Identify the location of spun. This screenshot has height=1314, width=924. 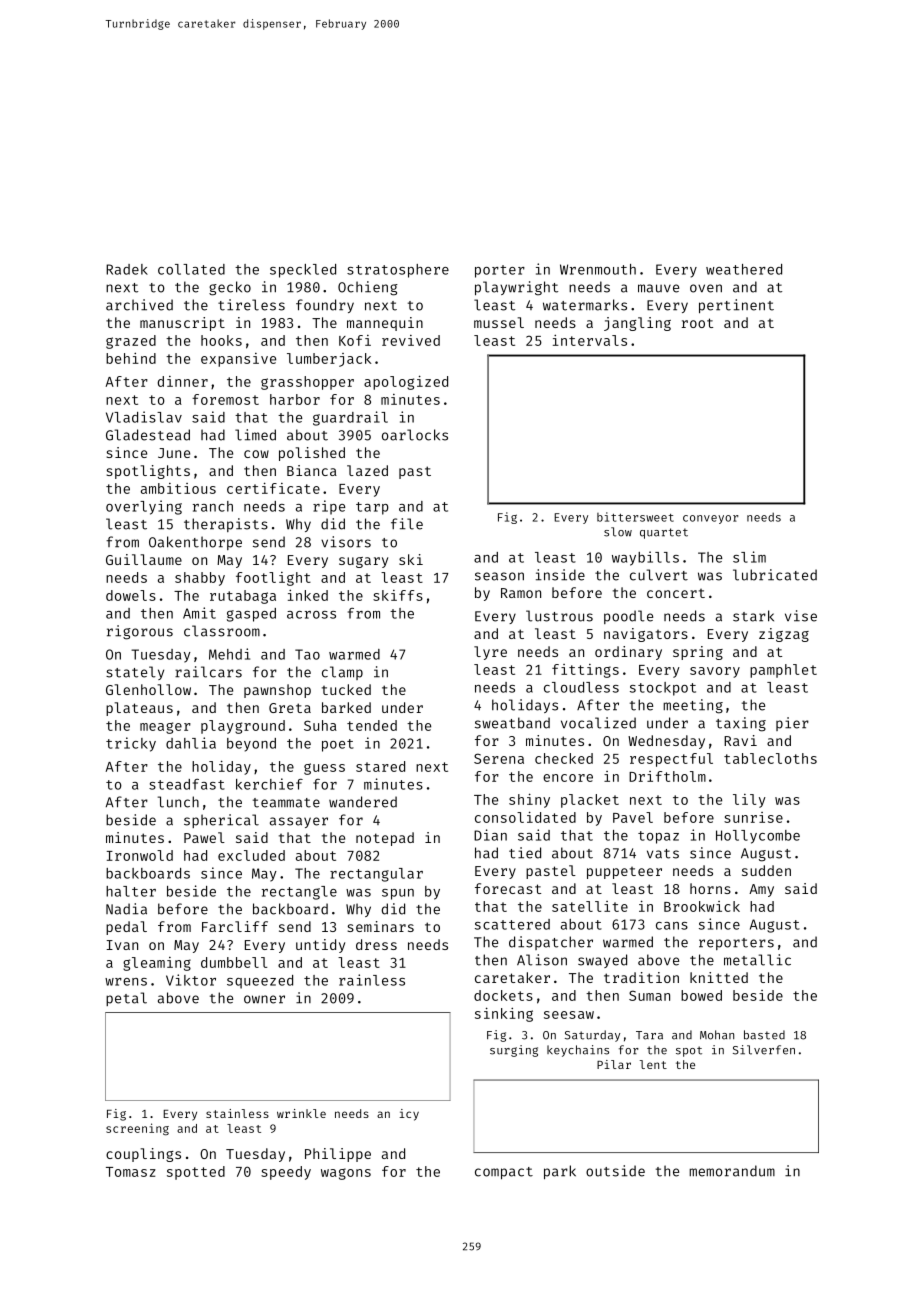
(398, 894).
